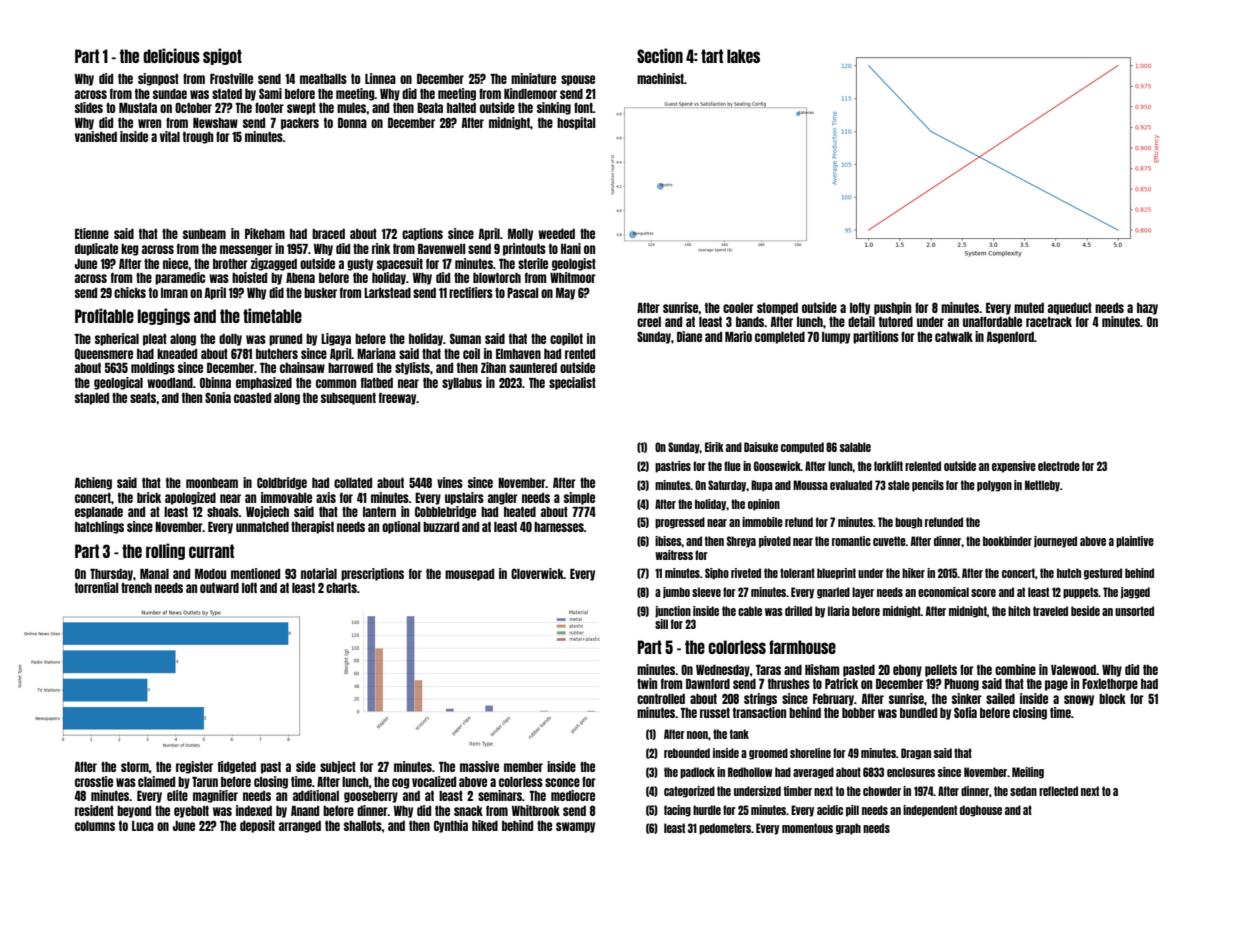 Image resolution: width=1233 pixels, height=952 pixels. I want to click on Aspenford, so click(1010, 338).
